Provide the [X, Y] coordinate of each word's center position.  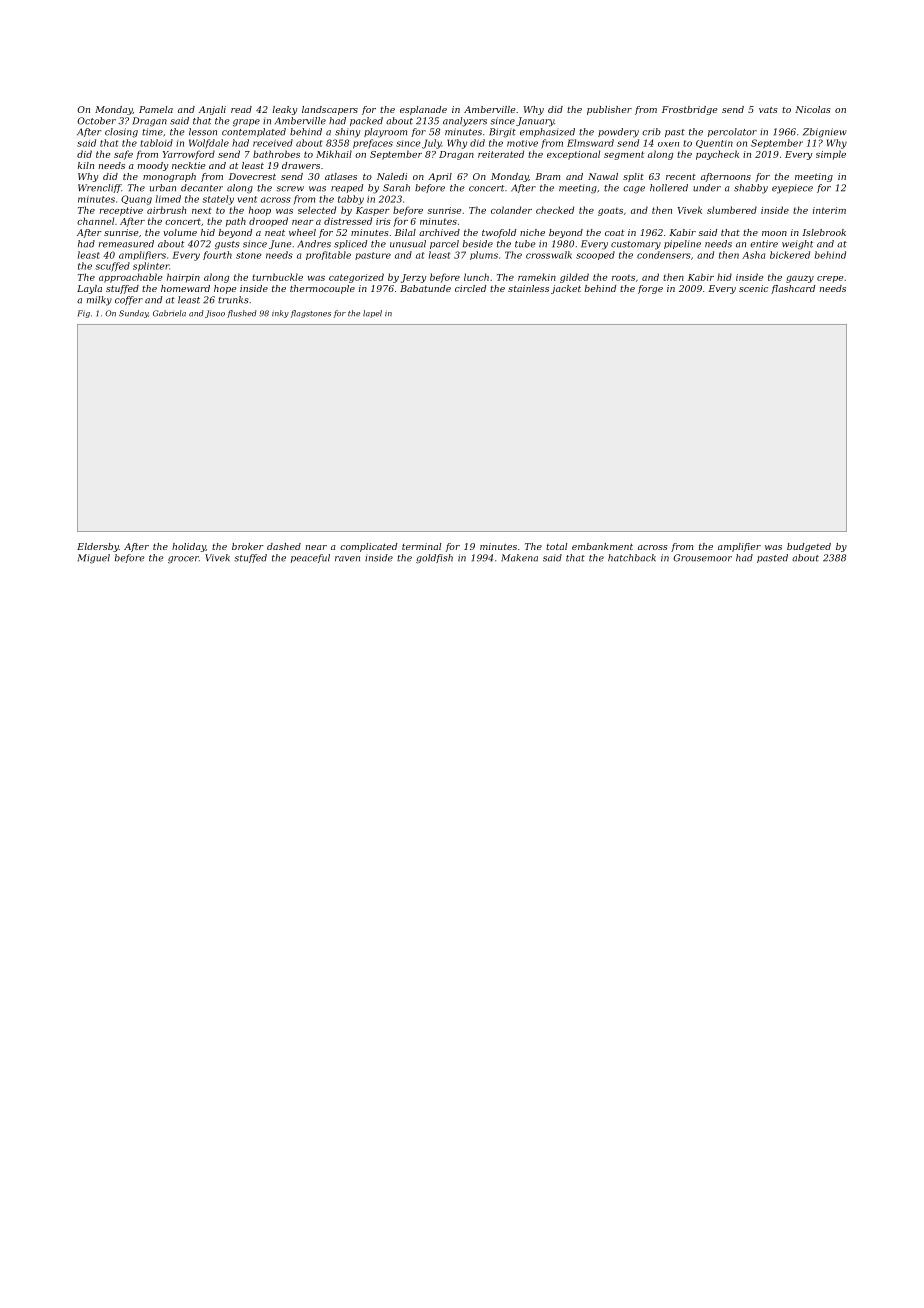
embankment [602, 546]
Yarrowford [189, 155]
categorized [356, 278]
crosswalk [549, 255]
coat [614, 233]
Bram [547, 176]
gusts [227, 245]
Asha [754, 255]
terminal [421, 546]
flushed [242, 314]
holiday [189, 547]
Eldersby [98, 547]
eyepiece [792, 189]
